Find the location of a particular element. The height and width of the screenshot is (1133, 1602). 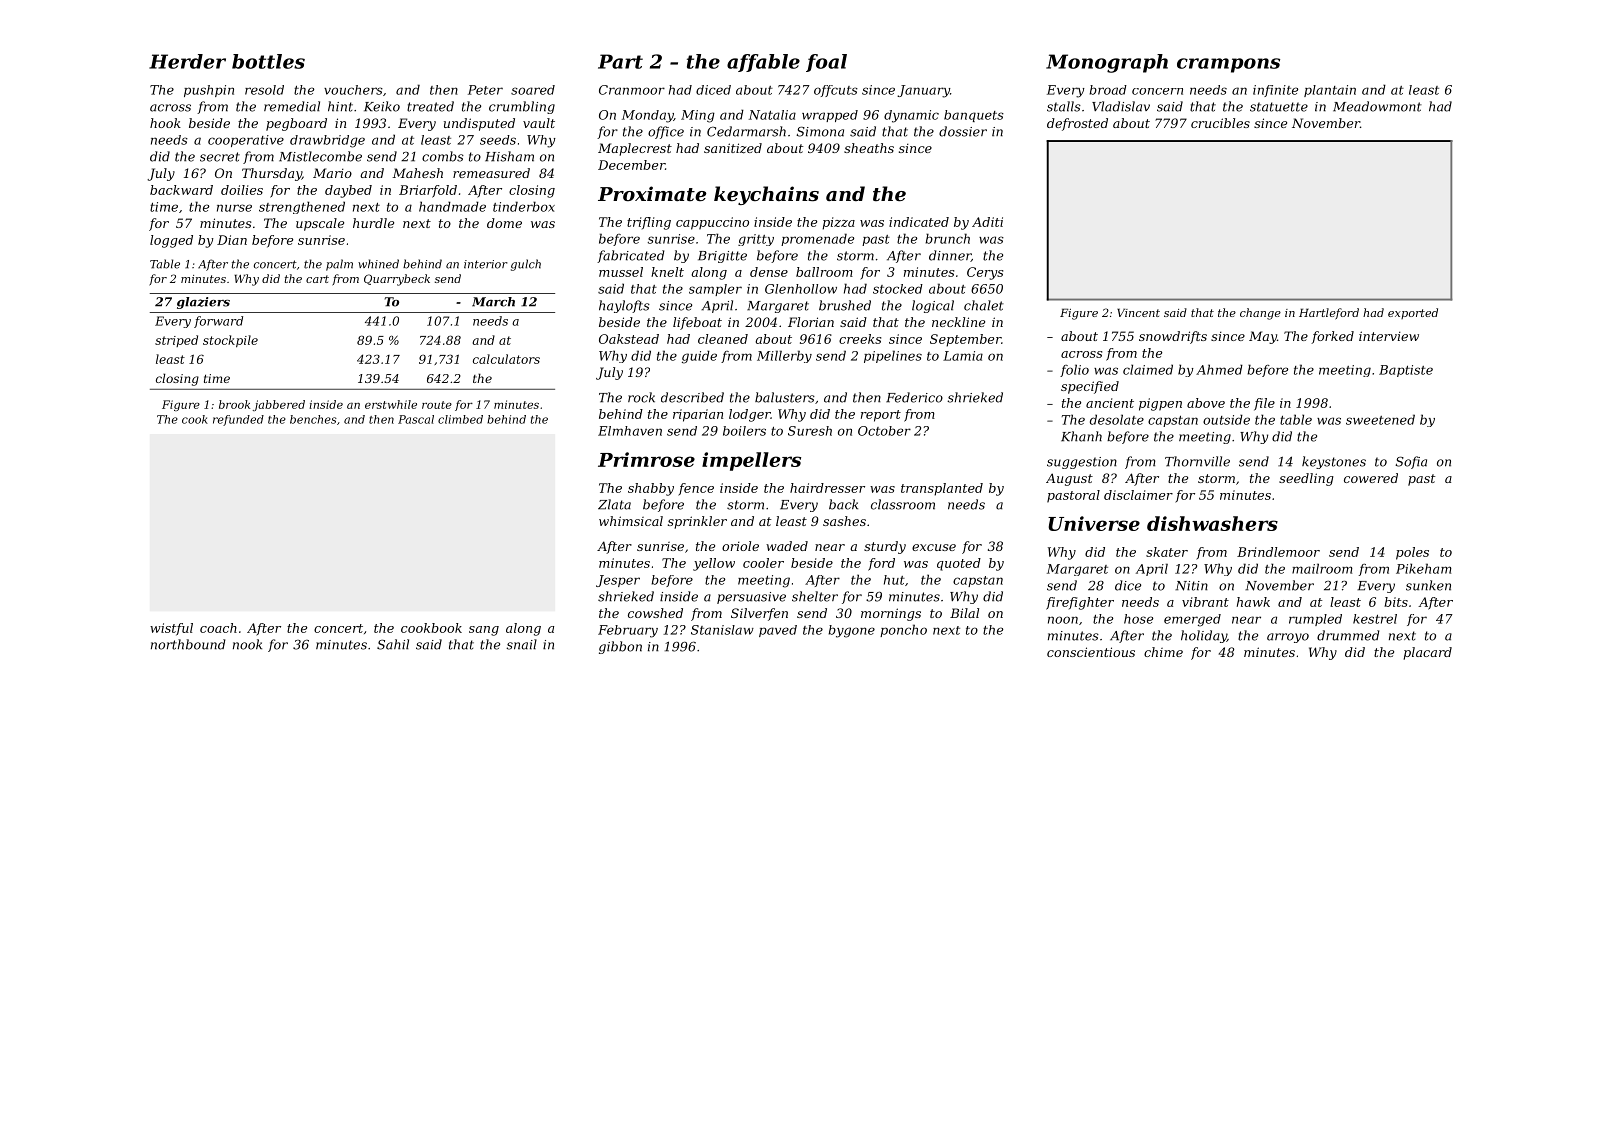

plantain is located at coordinates (1330, 91).
